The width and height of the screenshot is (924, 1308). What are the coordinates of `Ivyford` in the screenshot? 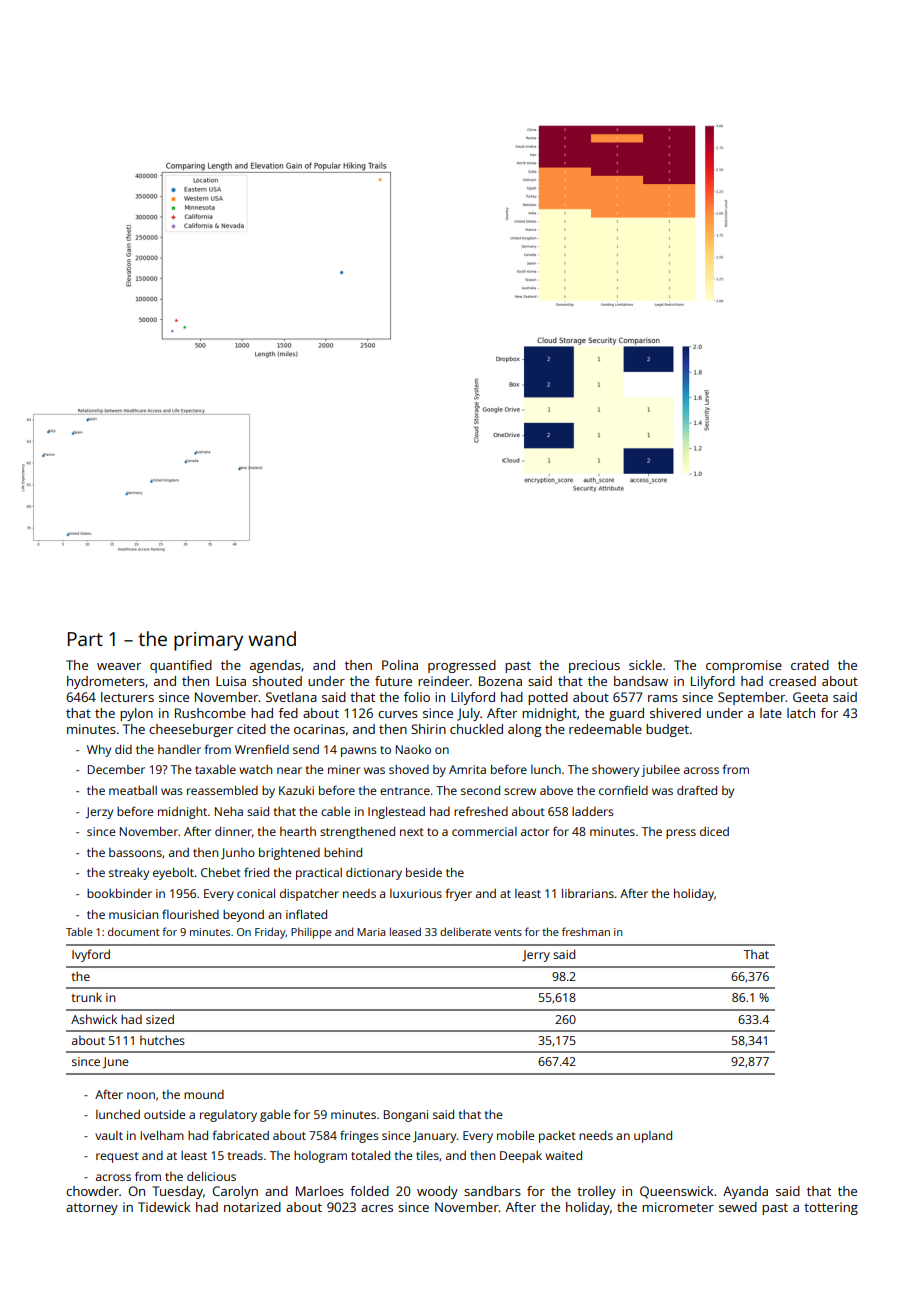 It's located at (91, 955).
